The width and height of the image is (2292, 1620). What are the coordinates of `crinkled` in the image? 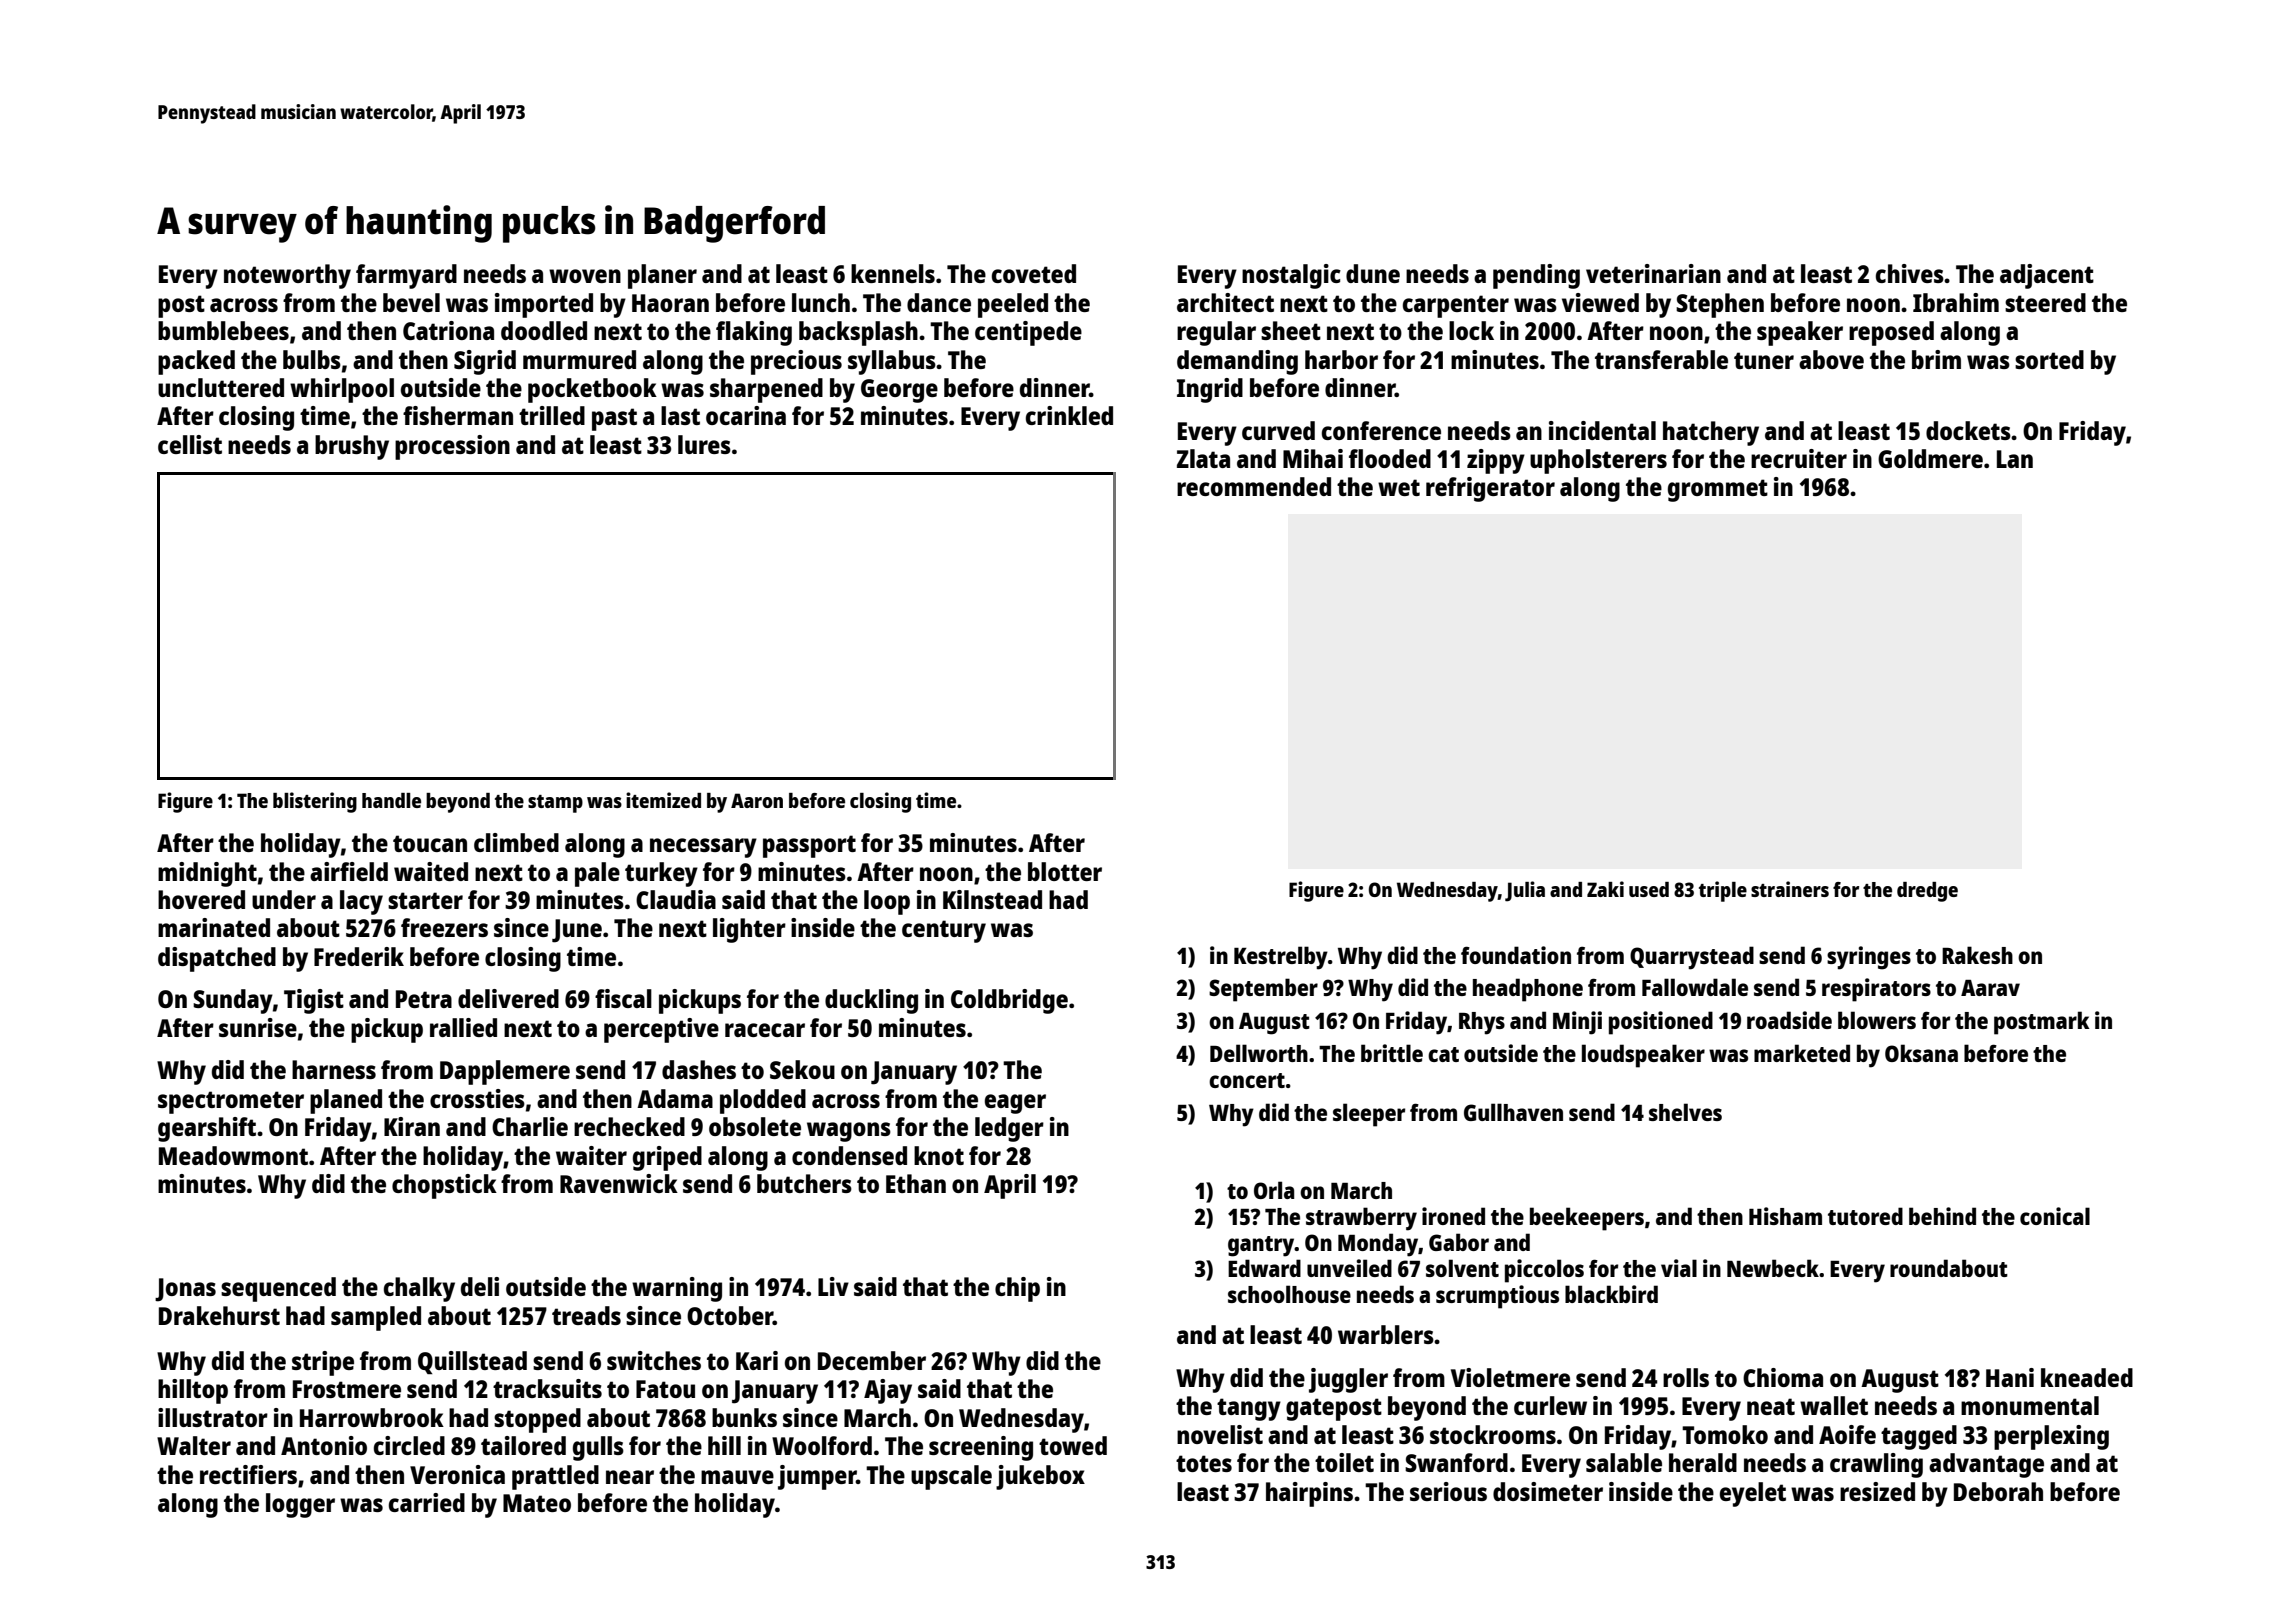 It's located at (1069, 415).
